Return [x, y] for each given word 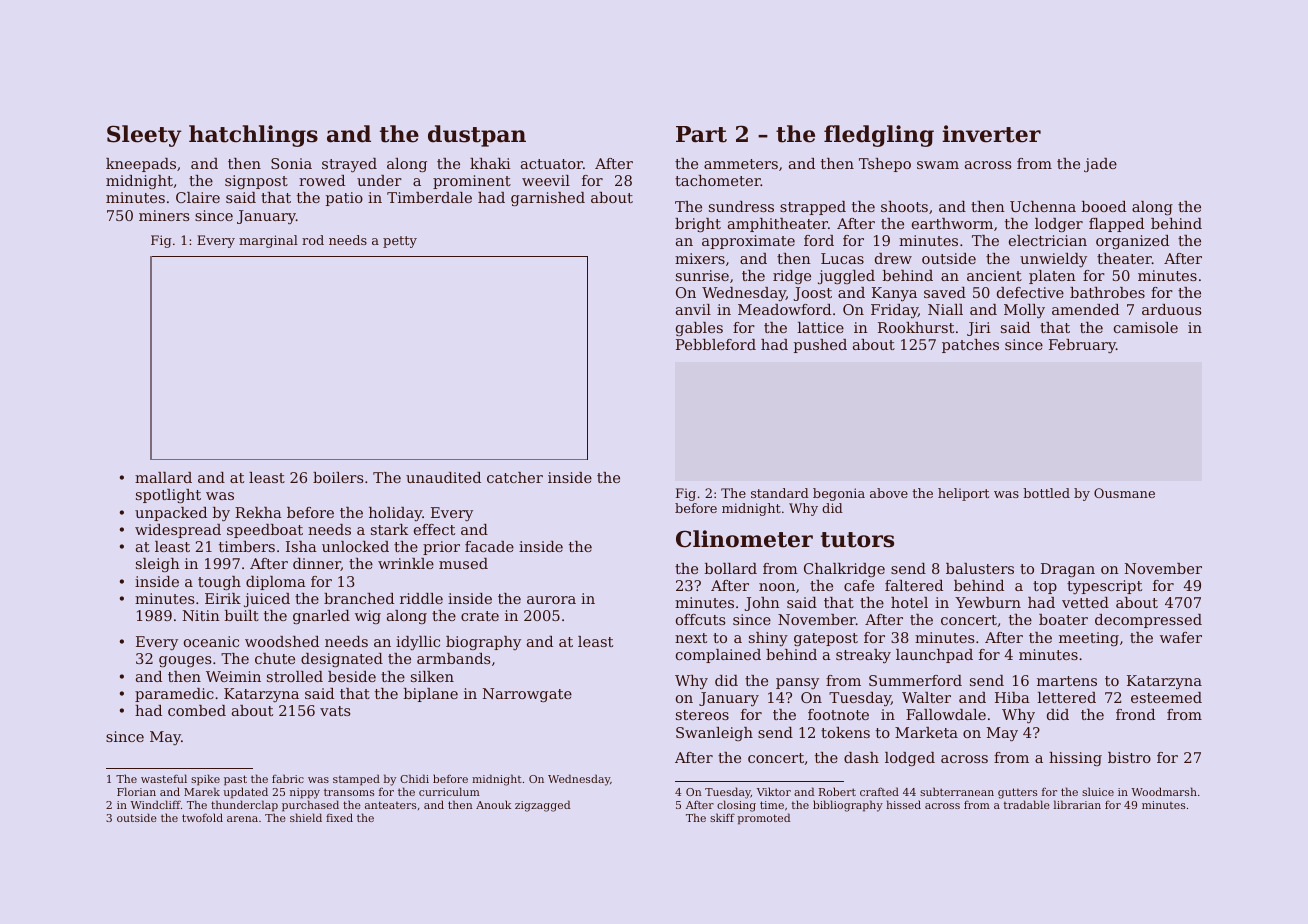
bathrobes [1107, 292]
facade [489, 546]
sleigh [158, 565]
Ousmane [1124, 493]
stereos [702, 715]
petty [400, 242]
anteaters [390, 805]
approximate [748, 242]
